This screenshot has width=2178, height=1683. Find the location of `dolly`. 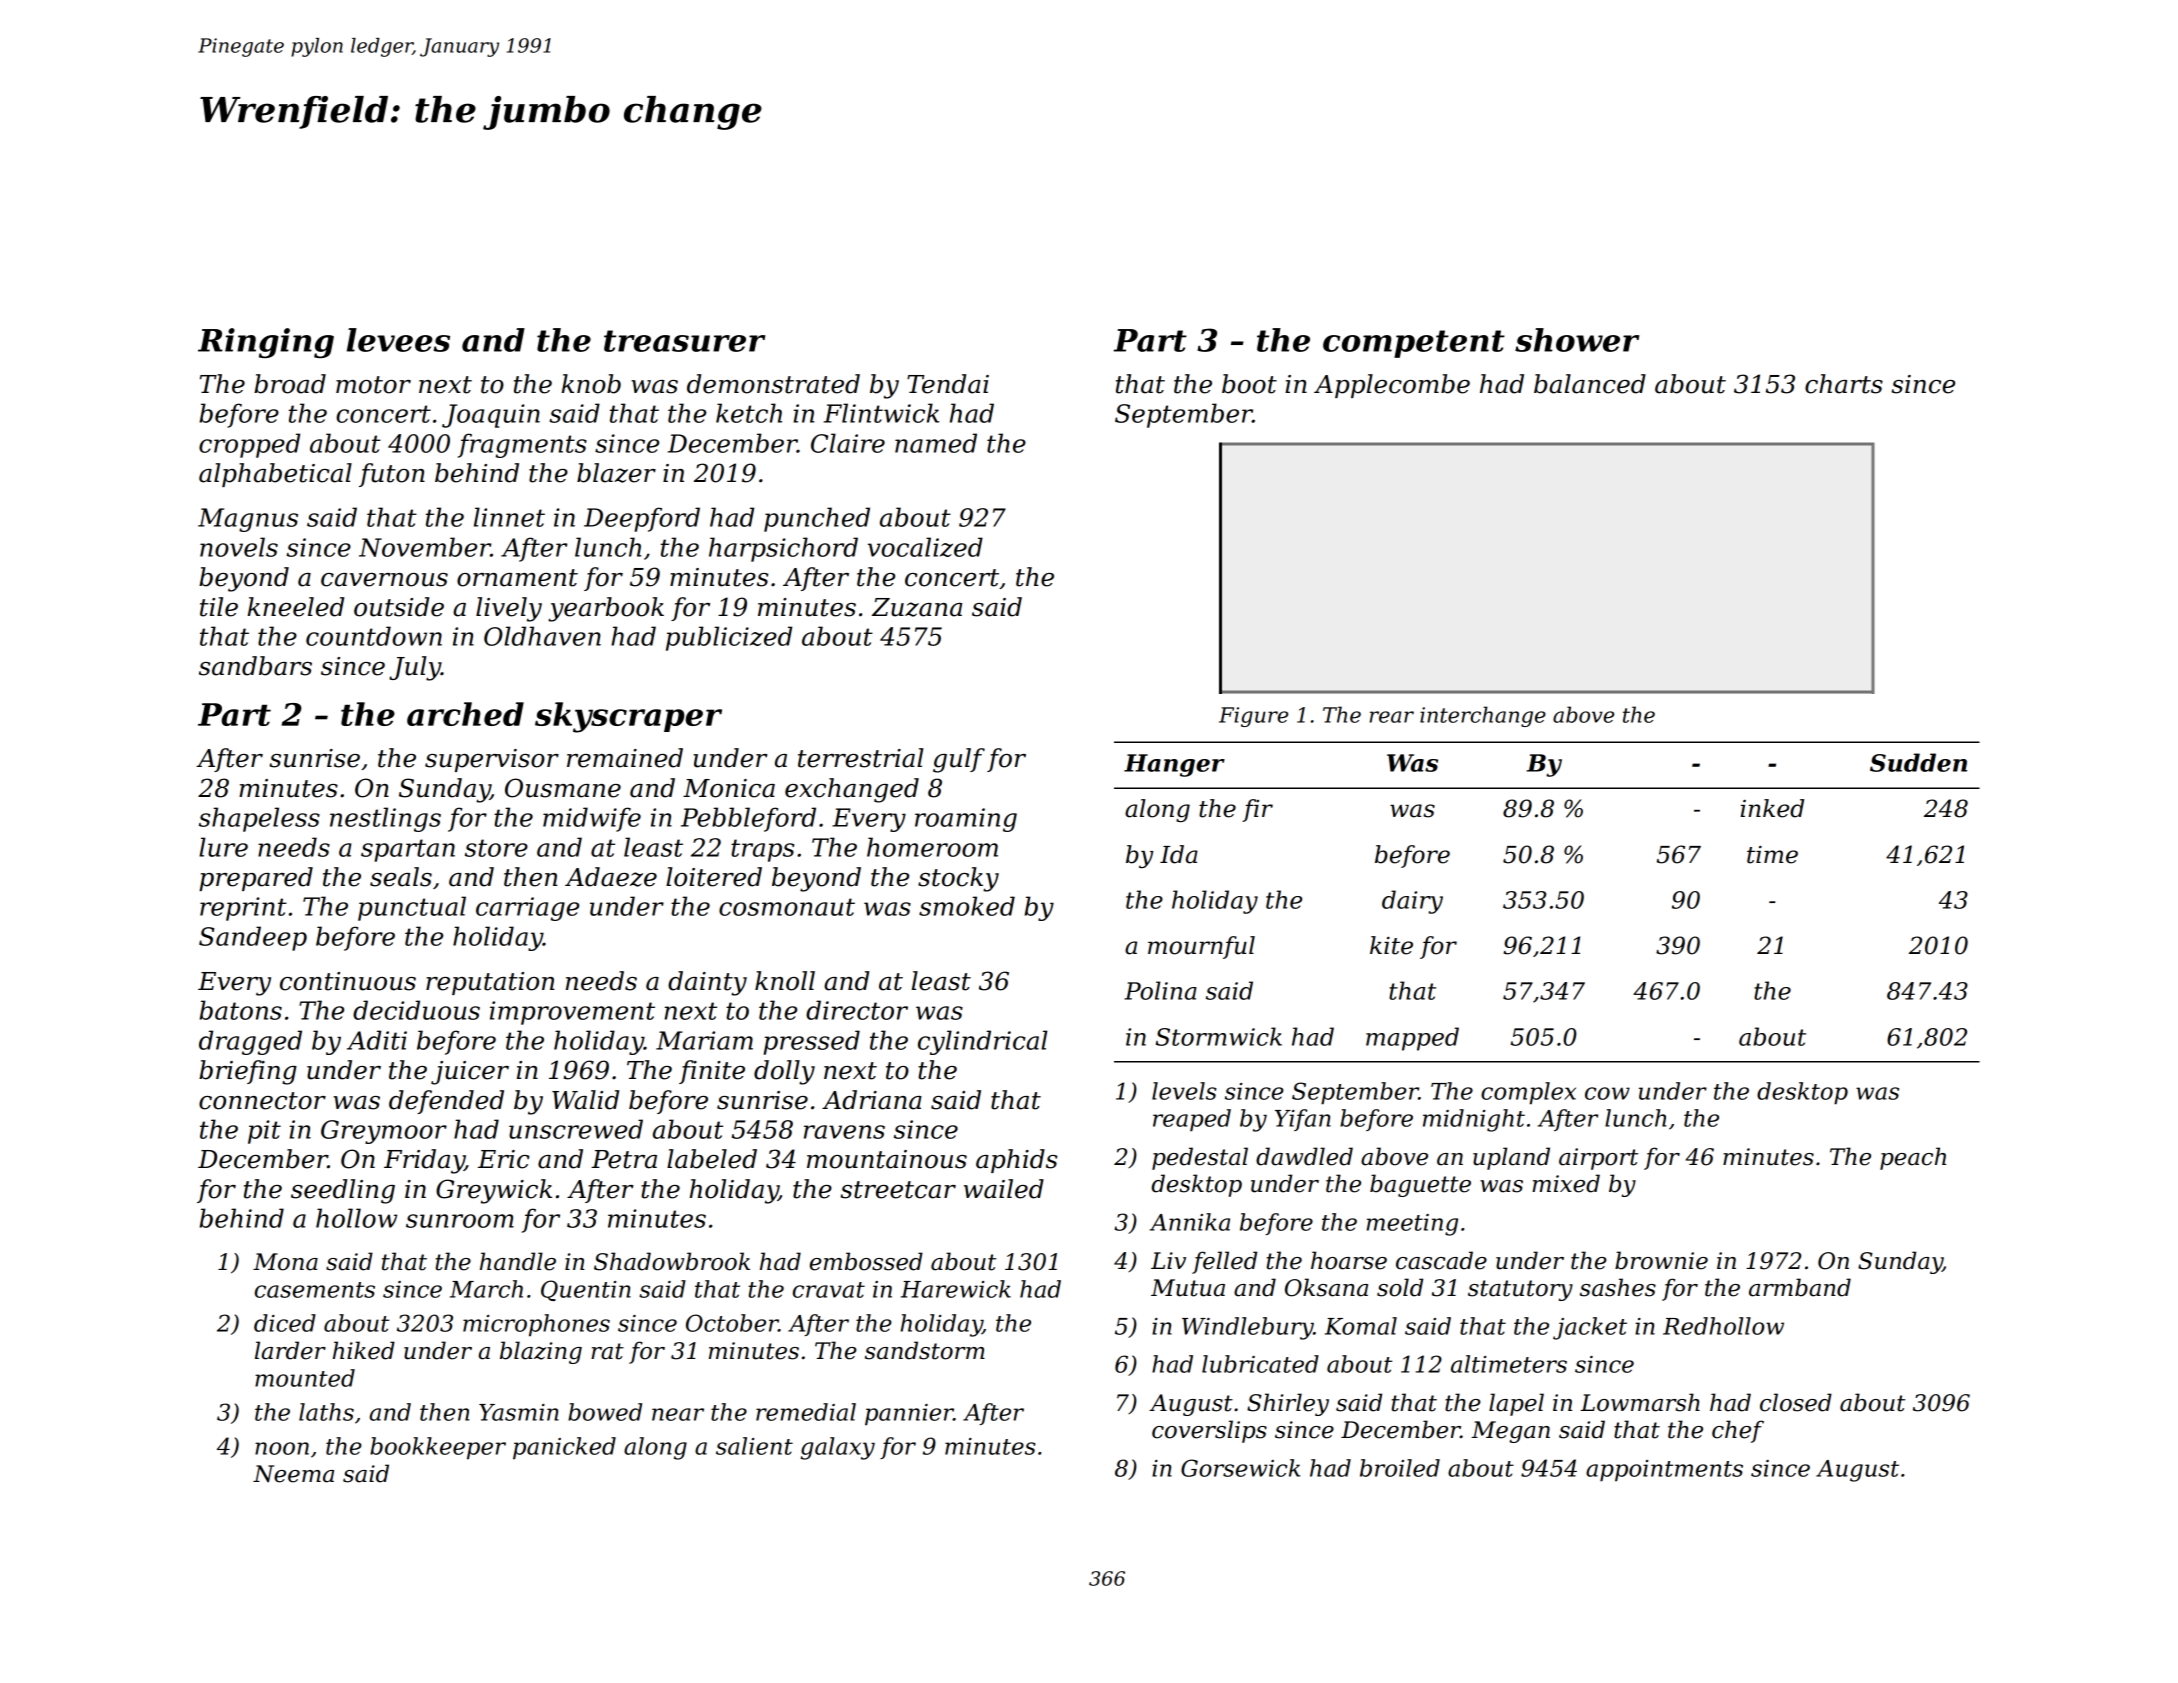

dolly is located at coordinates (784, 1072).
